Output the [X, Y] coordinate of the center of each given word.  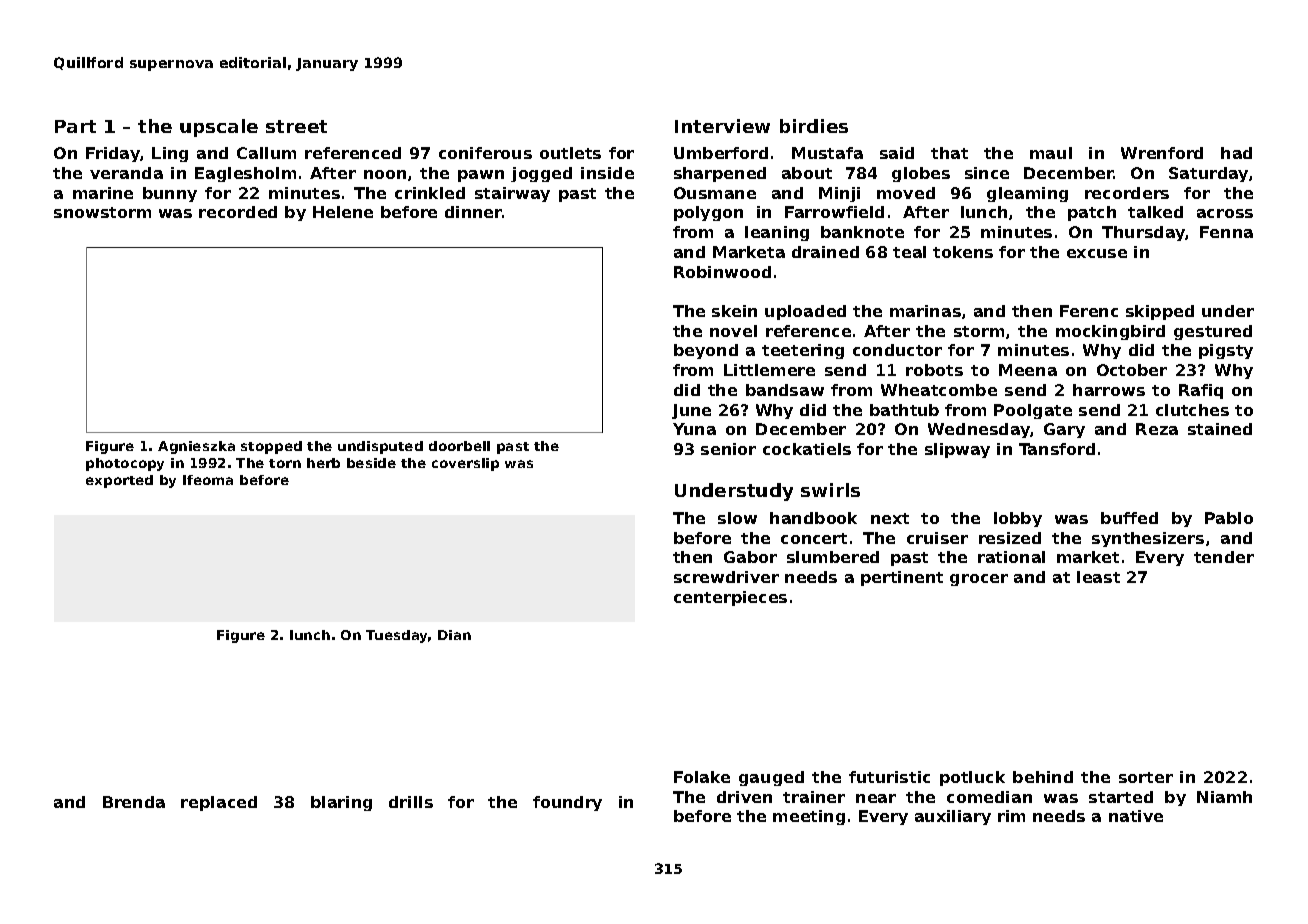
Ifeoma [208, 480]
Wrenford [1162, 153]
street [296, 126]
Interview [722, 126]
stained [1220, 429]
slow [737, 518]
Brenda [134, 802]
